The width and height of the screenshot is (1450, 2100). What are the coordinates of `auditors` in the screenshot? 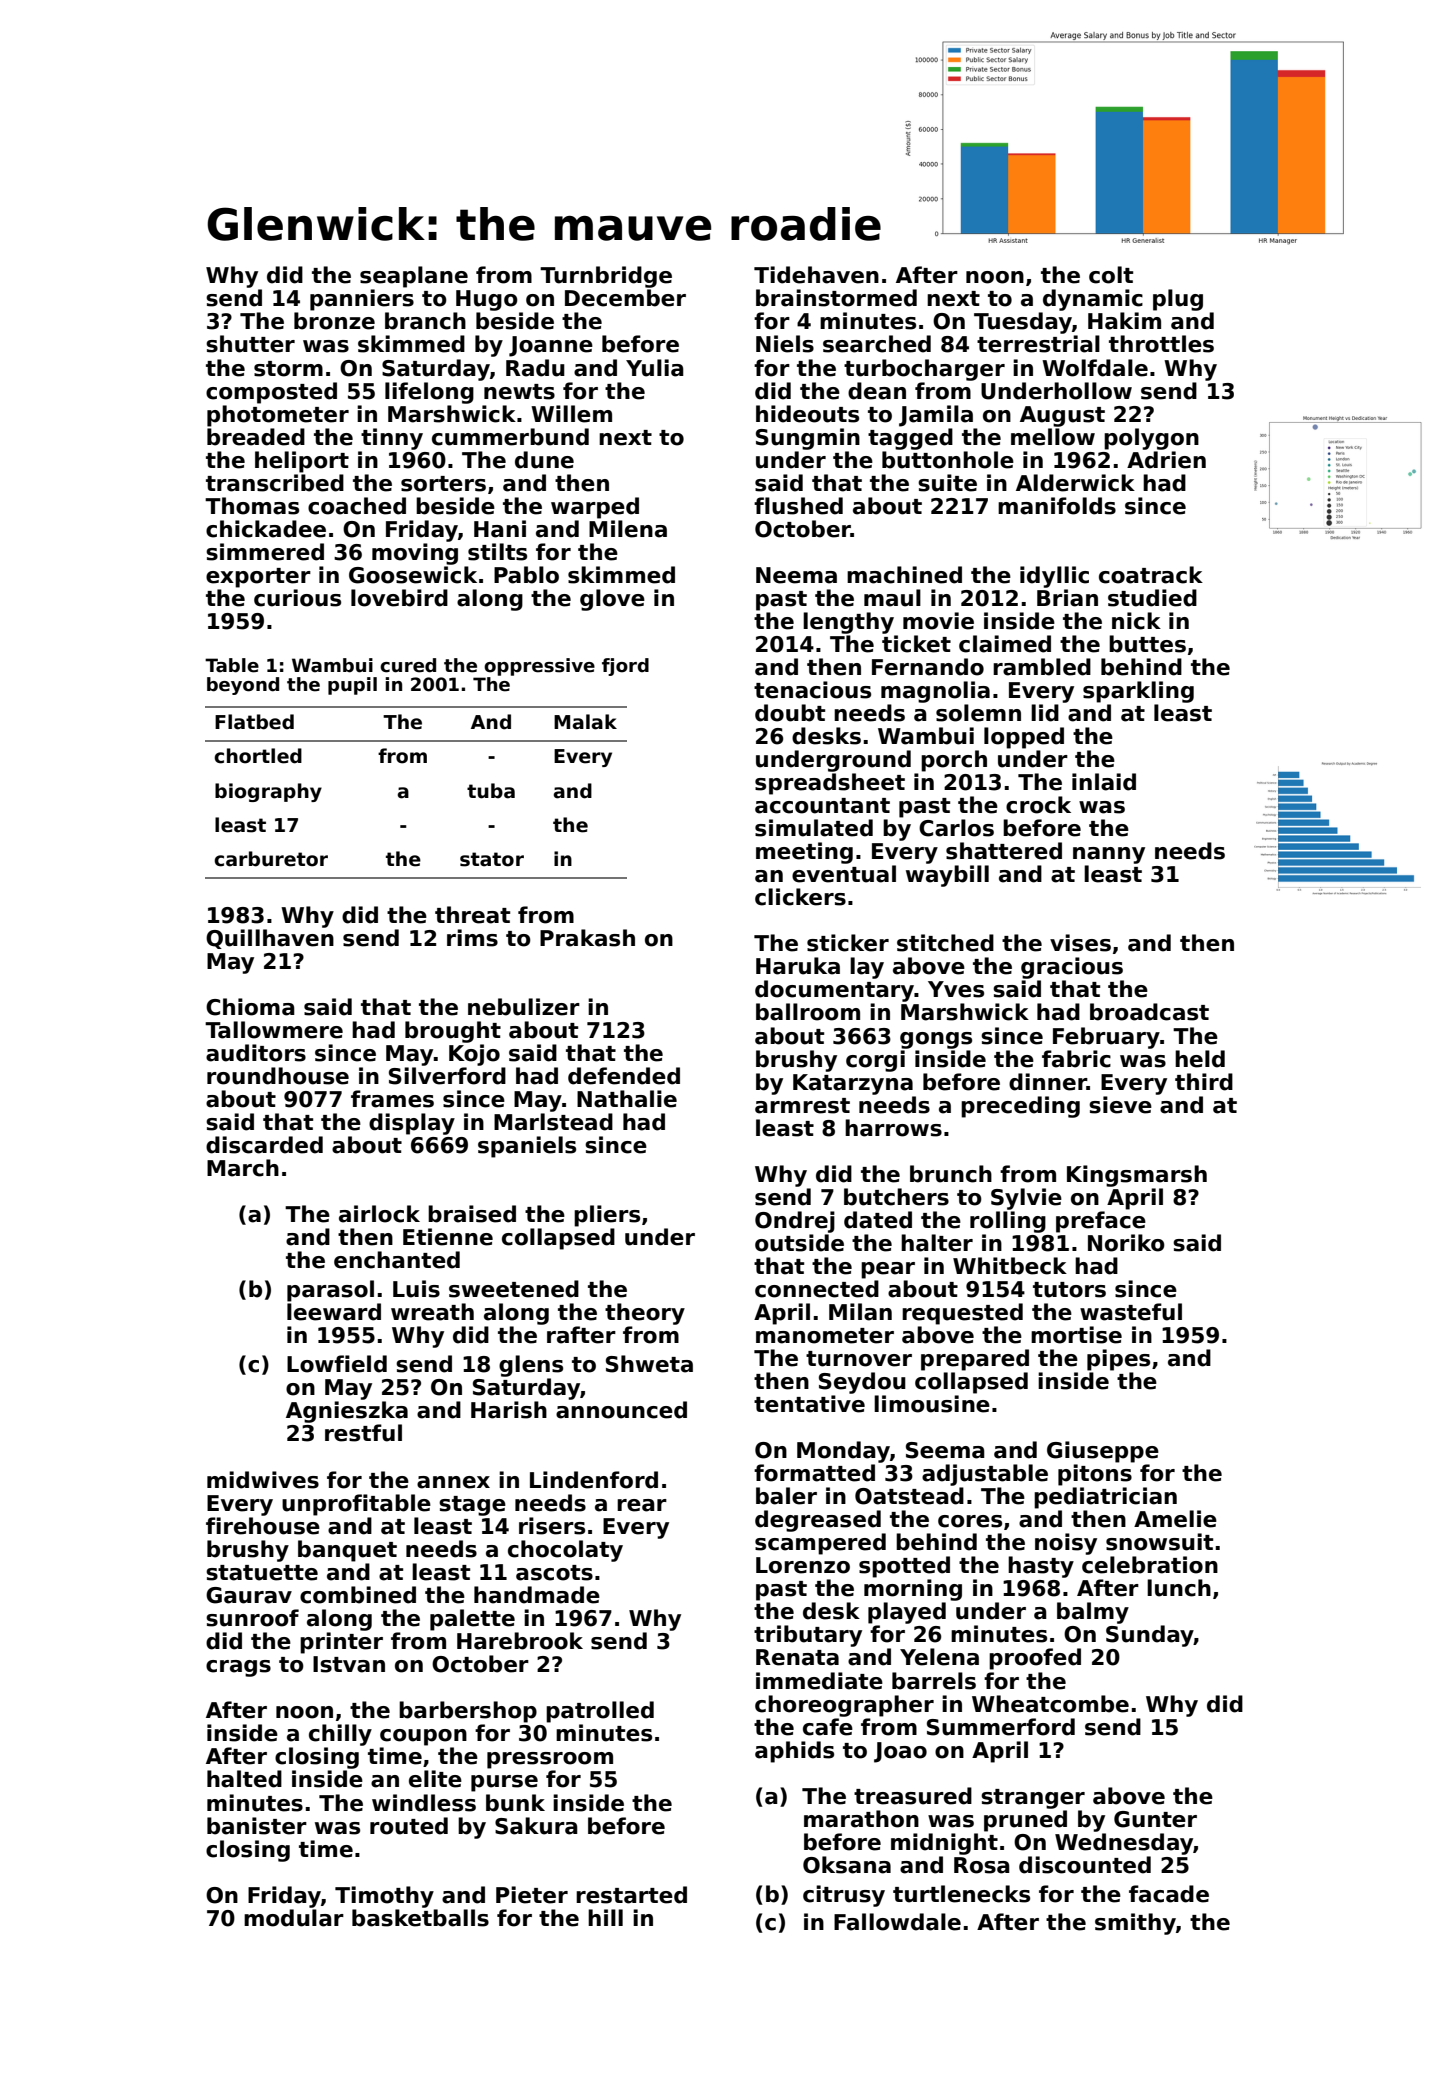 It's located at (256, 1053).
